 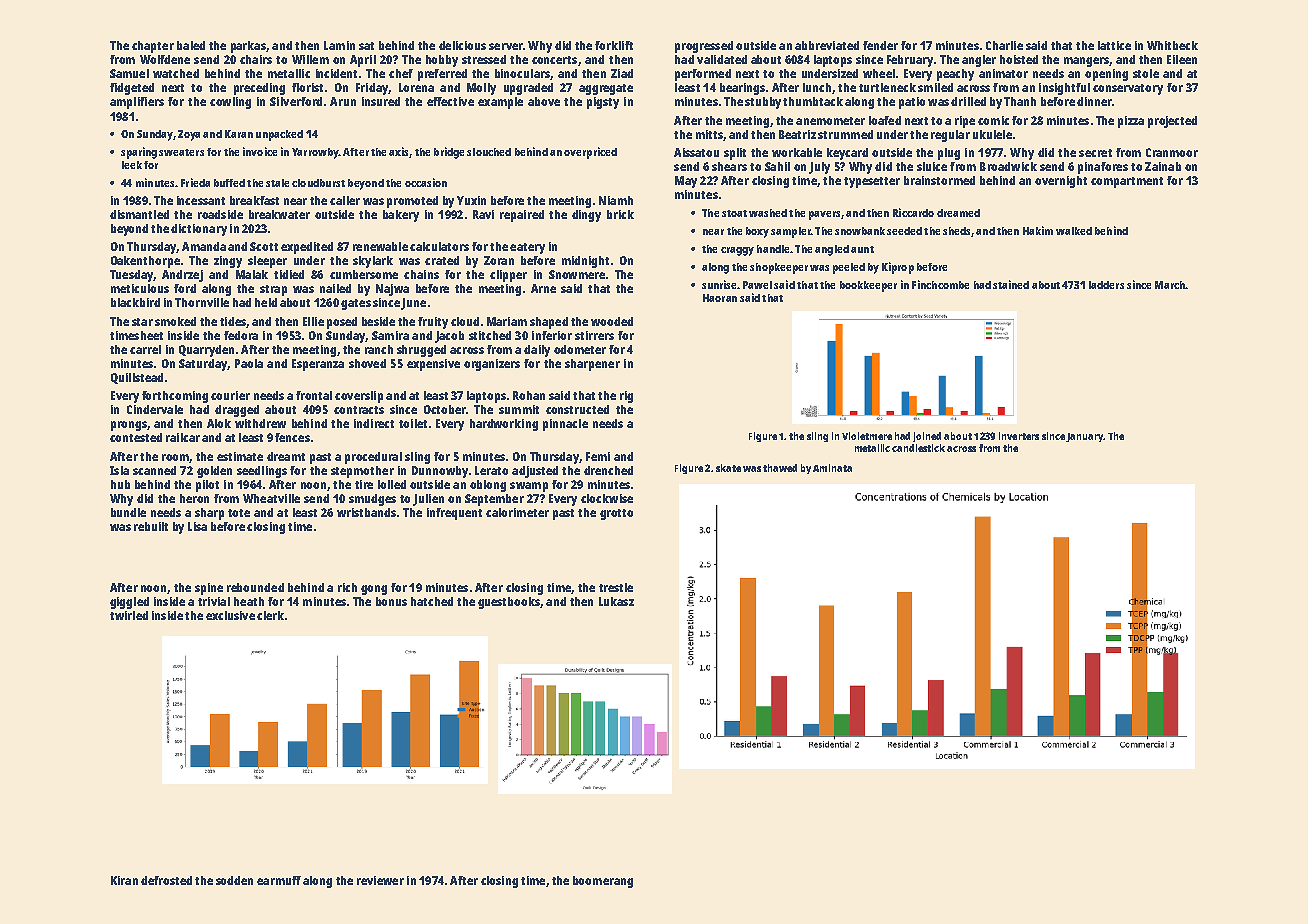 I want to click on inverters, so click(x=1019, y=436).
